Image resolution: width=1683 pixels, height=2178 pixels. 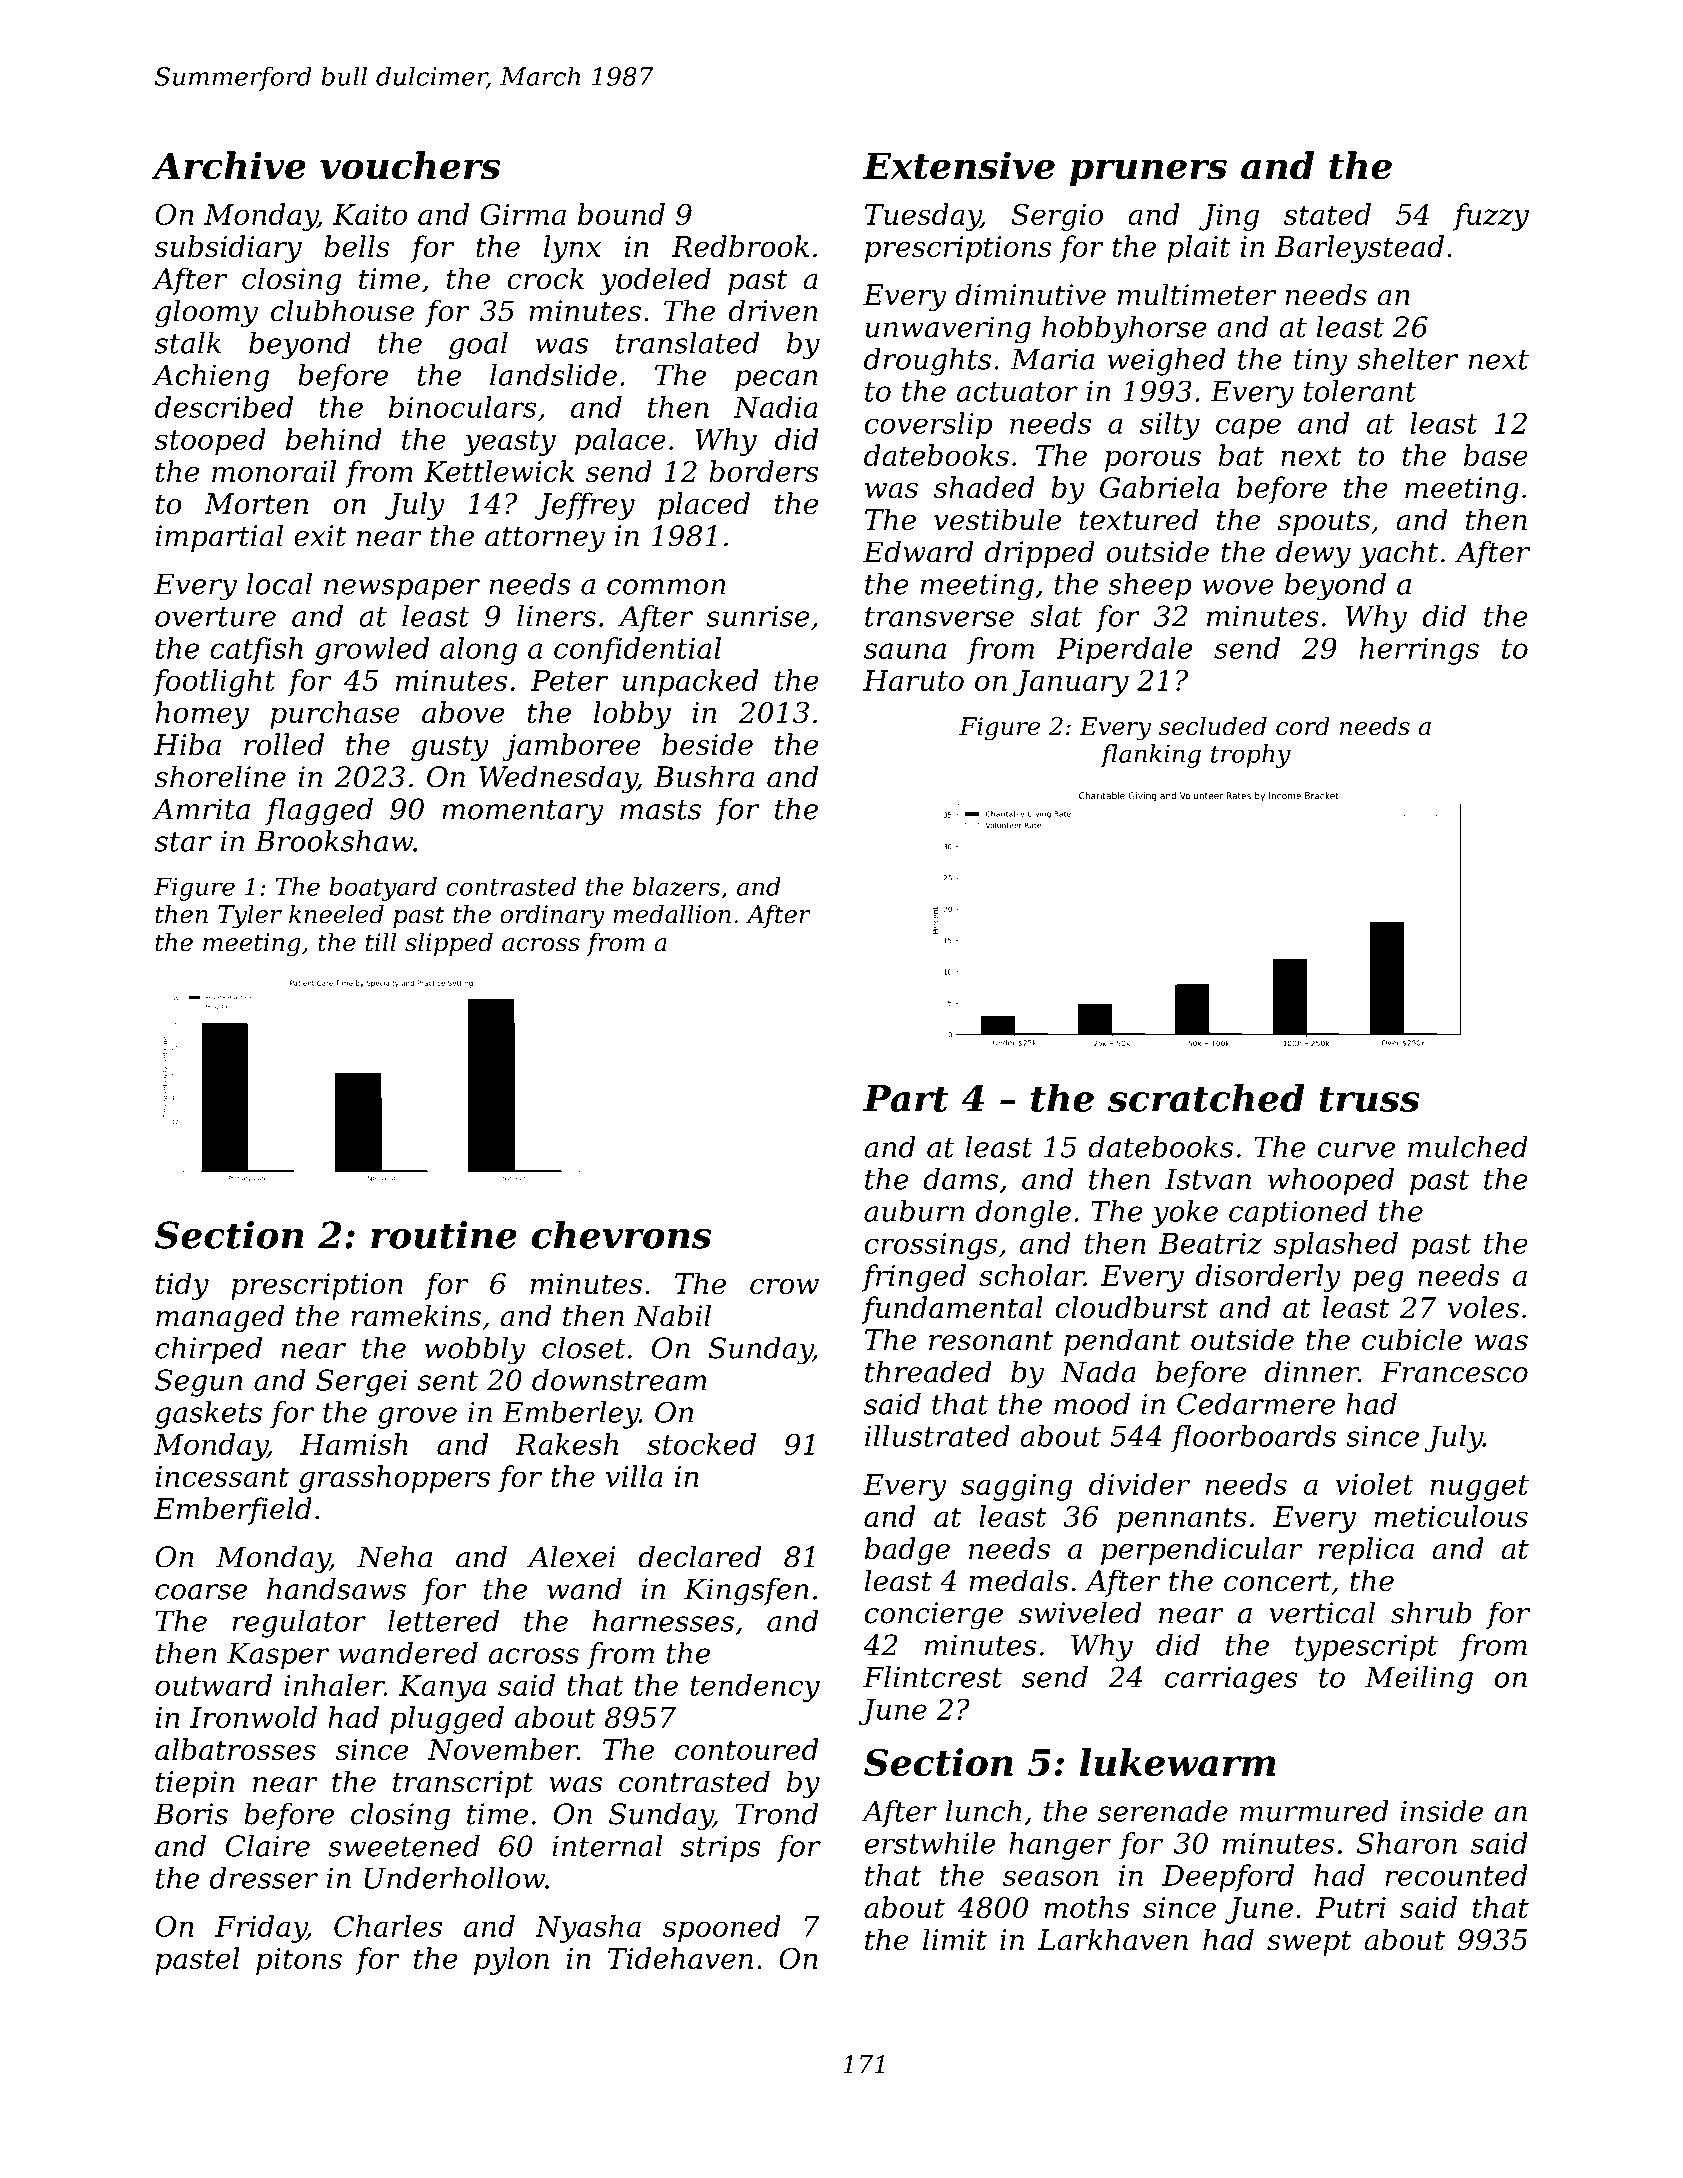 What do you see at coordinates (672, 914) in the page?
I see `medallion` at bounding box center [672, 914].
